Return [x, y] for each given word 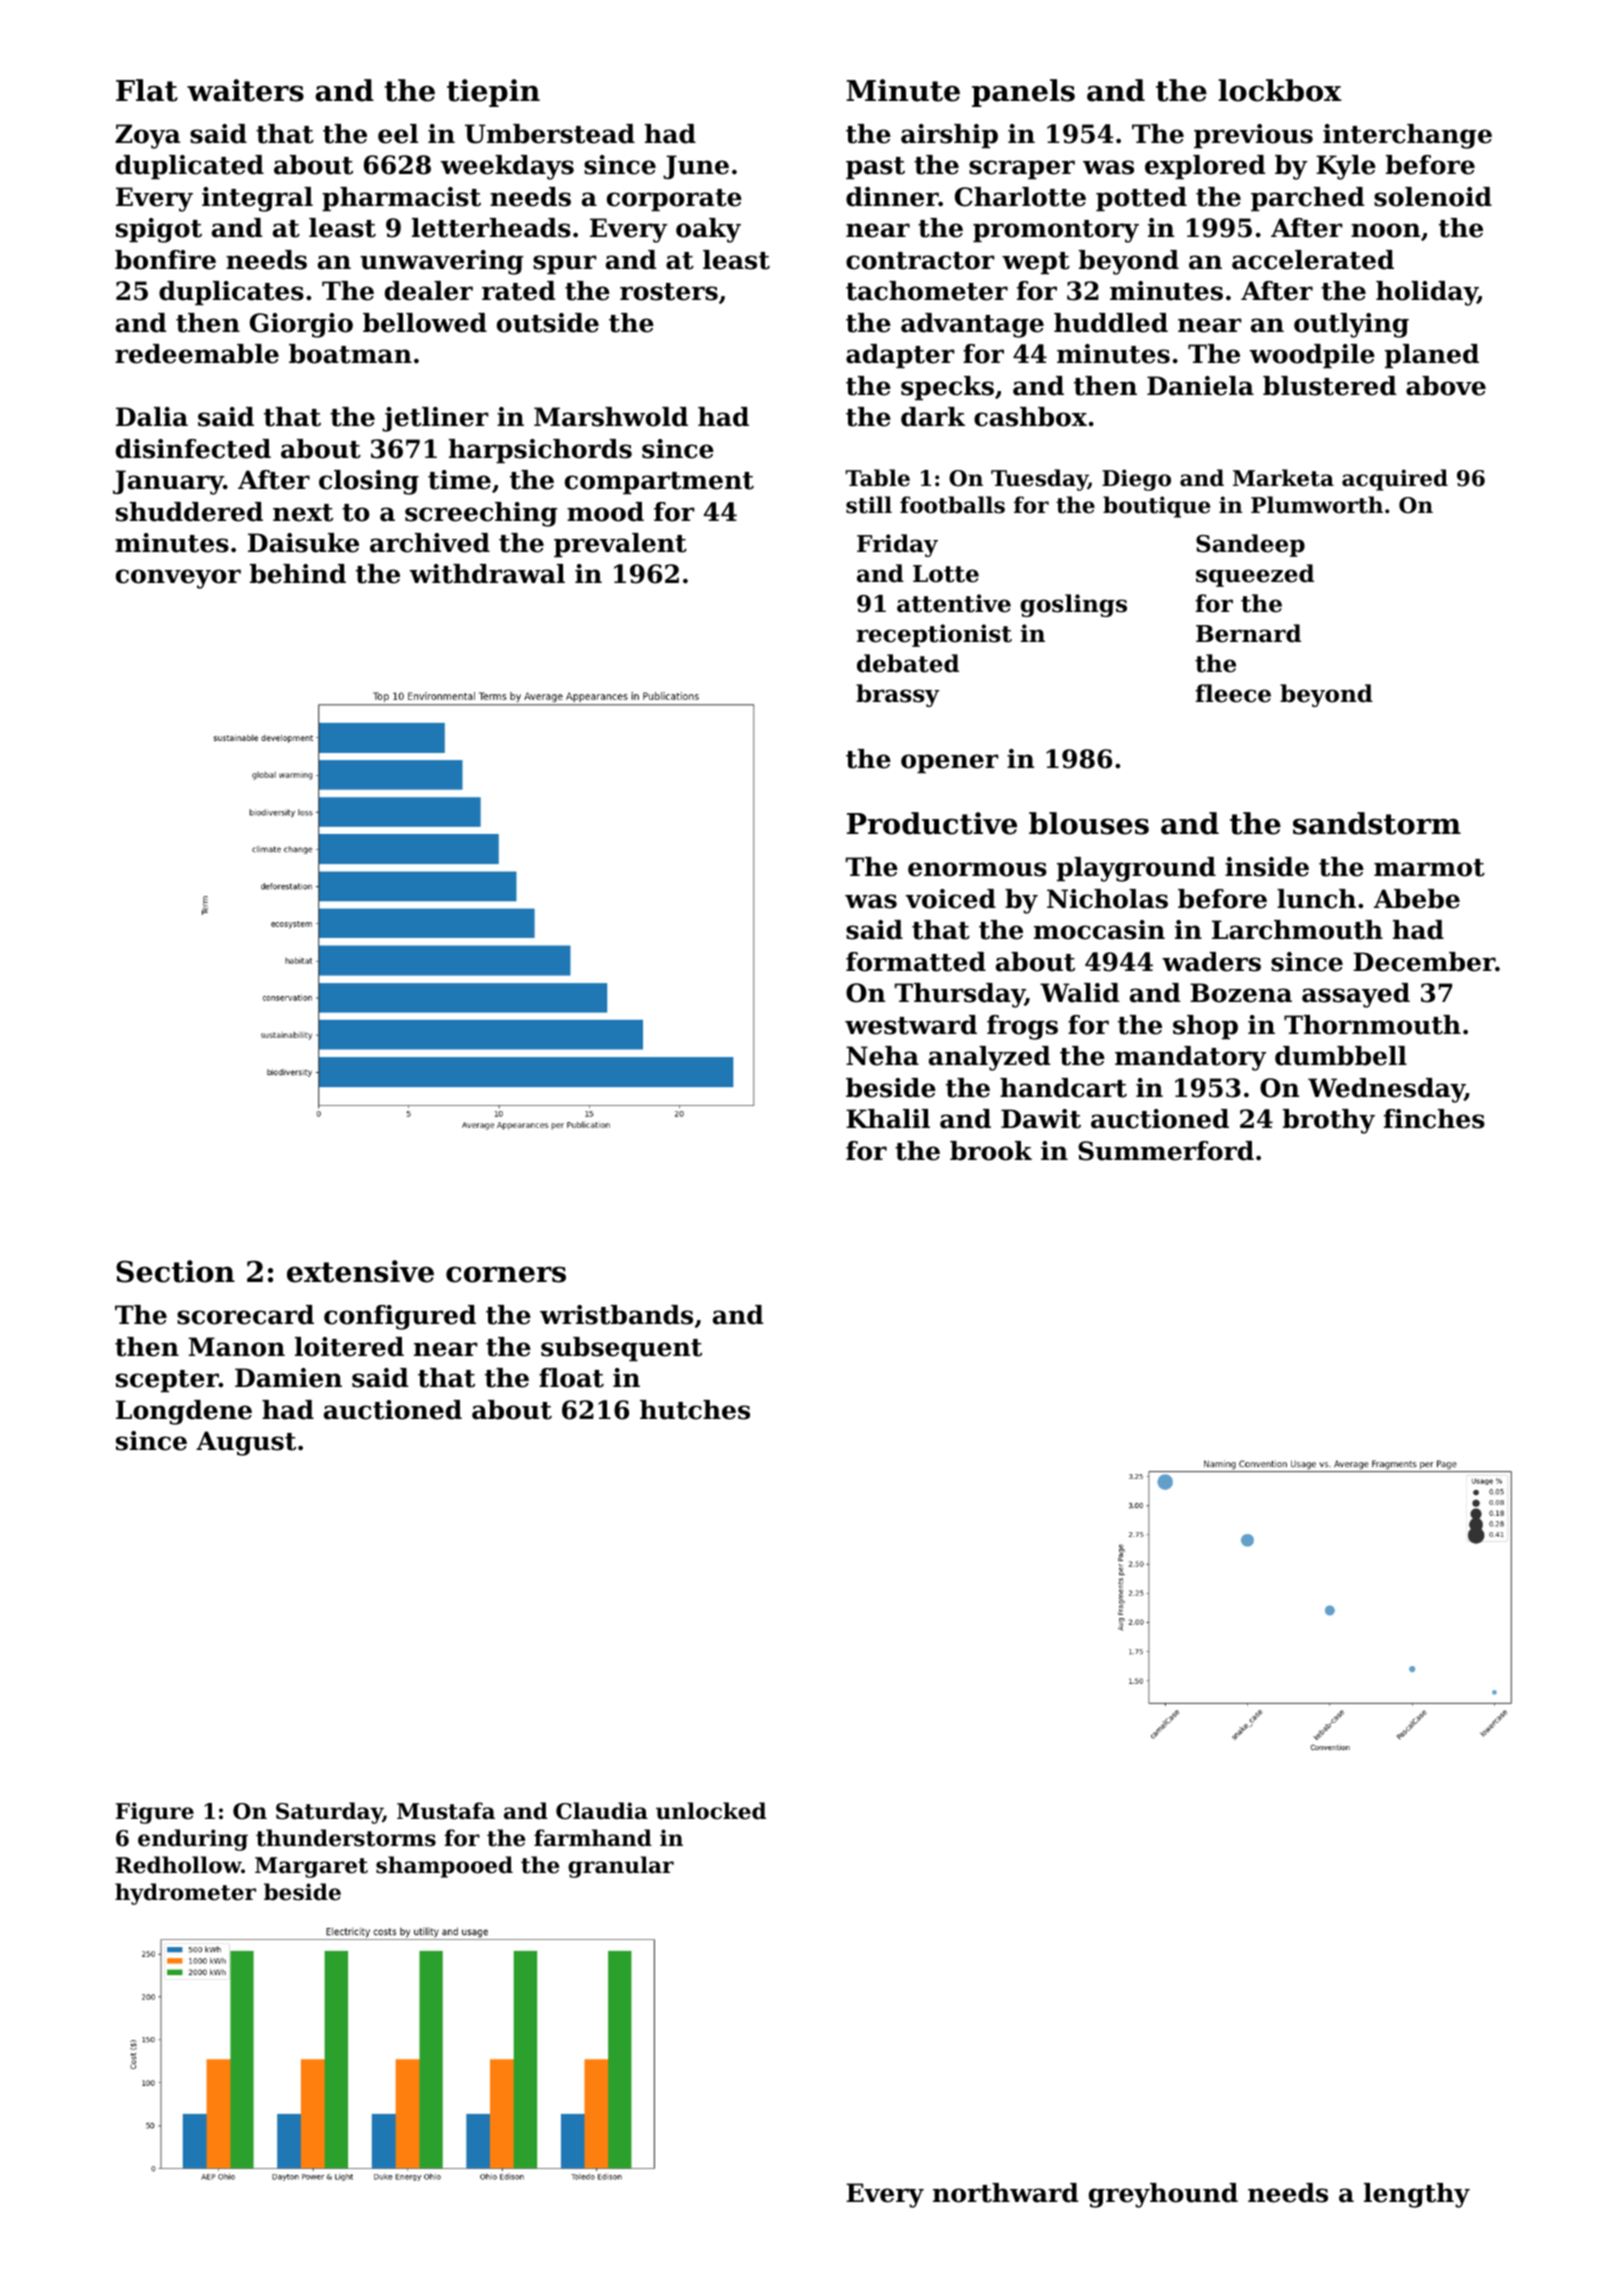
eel [398, 134]
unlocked [711, 1811]
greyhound [1163, 2195]
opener [950, 763]
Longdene [184, 1412]
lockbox [1280, 90]
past [875, 168]
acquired [1395, 480]
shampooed [444, 1867]
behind [298, 574]
